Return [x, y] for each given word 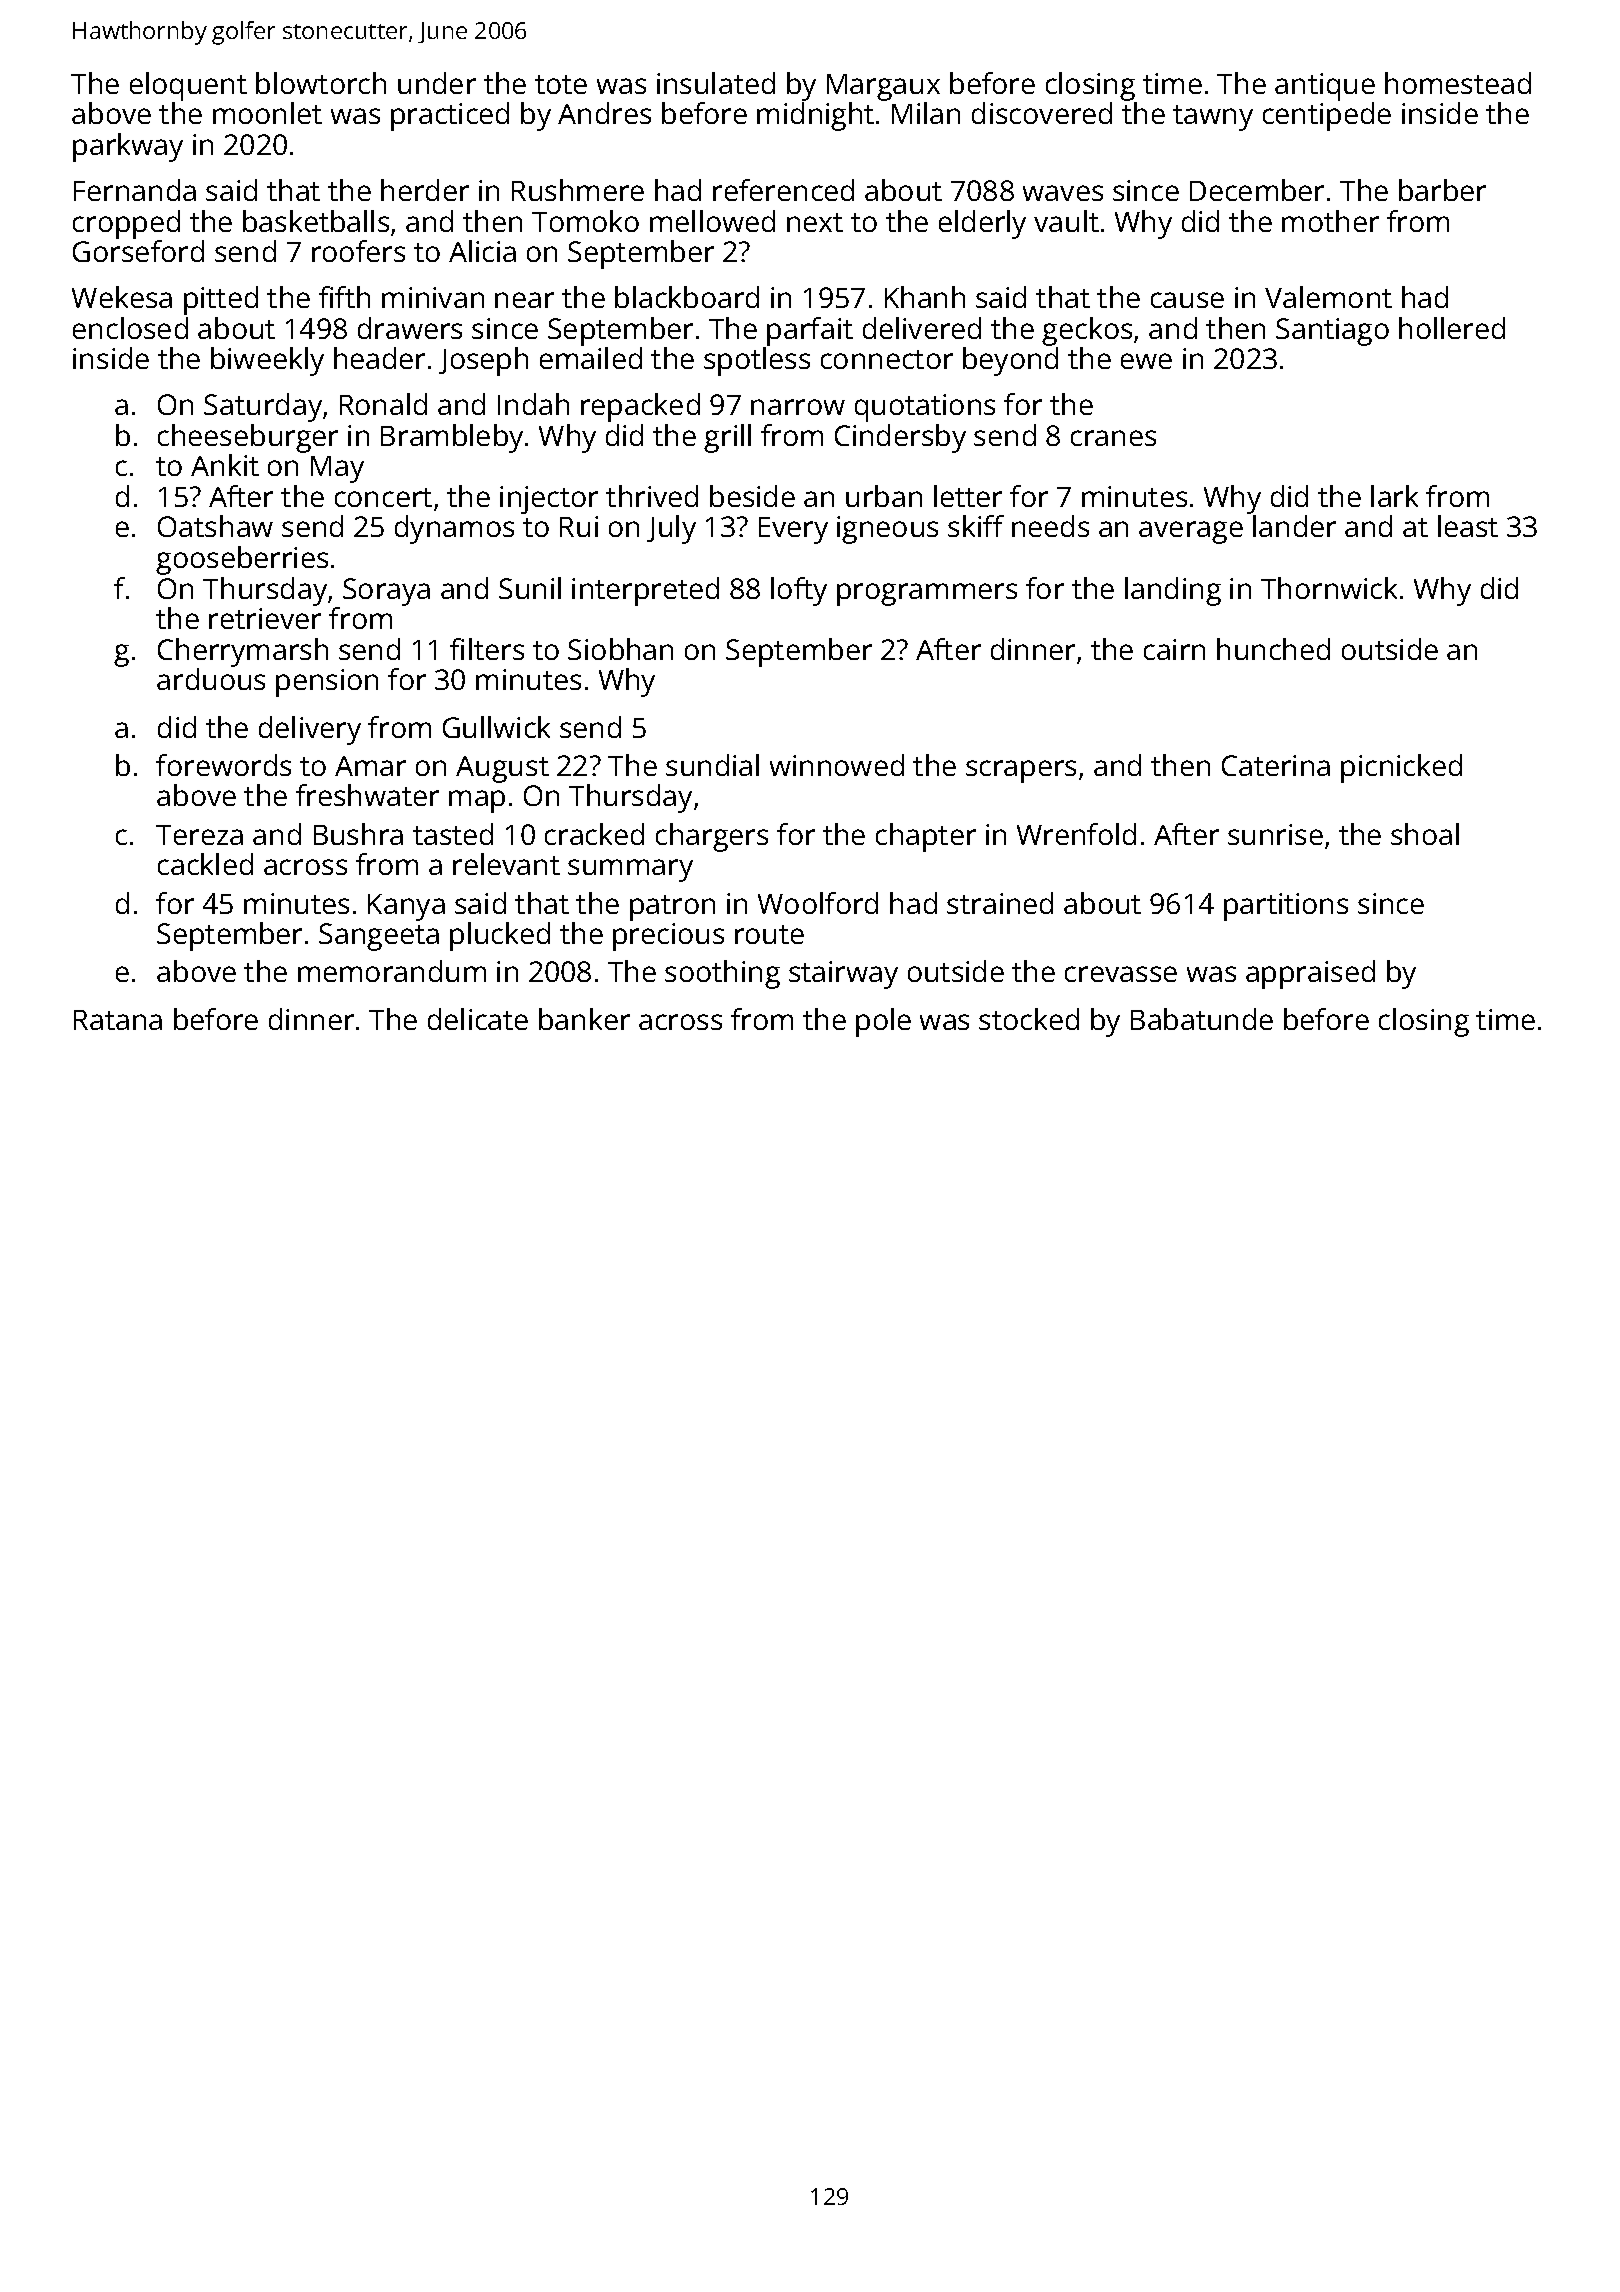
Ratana [118, 1020]
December [1257, 190]
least [1468, 526]
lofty [799, 591]
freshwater [367, 795]
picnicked [1401, 768]
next [815, 222]
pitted [221, 300]
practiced [450, 116]
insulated [716, 83]
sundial [712, 765]
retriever [265, 618]
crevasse [1121, 974]
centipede [1327, 116]
